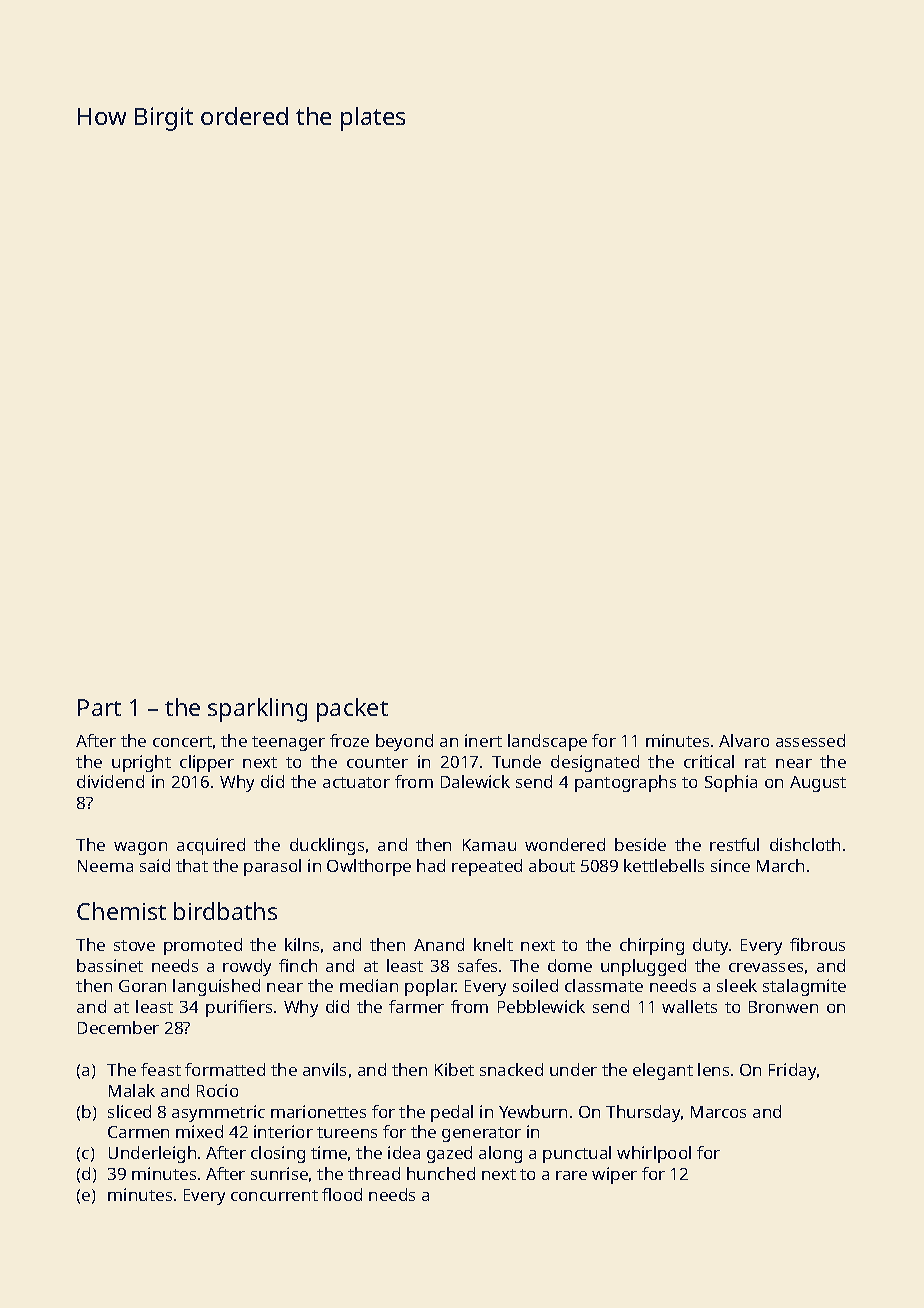 This screenshot has width=924, height=1308. Describe the element at coordinates (239, 1008) in the screenshot. I see `purifiers` at that location.
